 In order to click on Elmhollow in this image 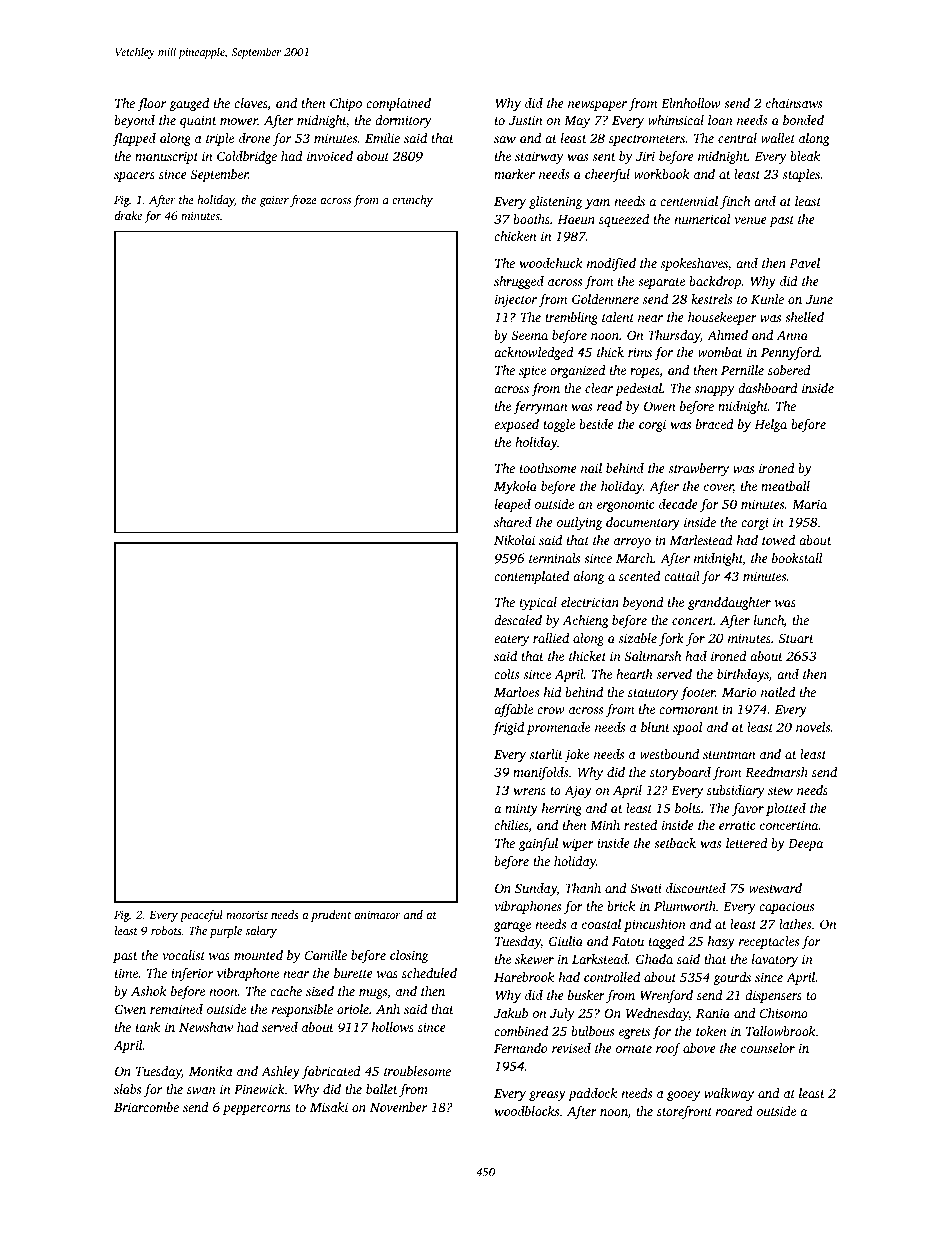, I will do `click(691, 103)`.
